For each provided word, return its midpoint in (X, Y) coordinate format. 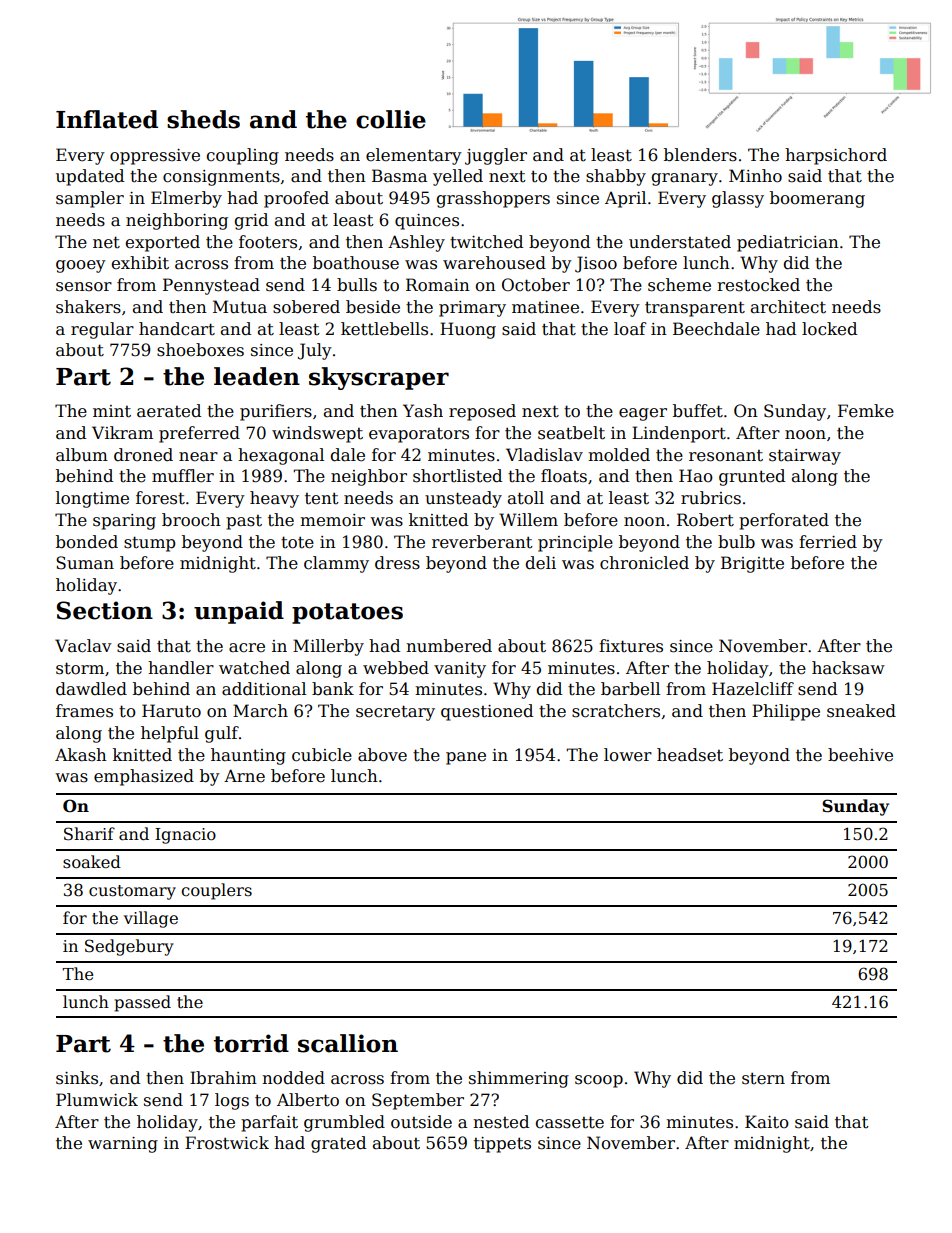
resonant (726, 456)
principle (575, 543)
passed (142, 1003)
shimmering (519, 1079)
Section (105, 610)
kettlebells (384, 329)
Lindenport (679, 434)
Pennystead (211, 286)
